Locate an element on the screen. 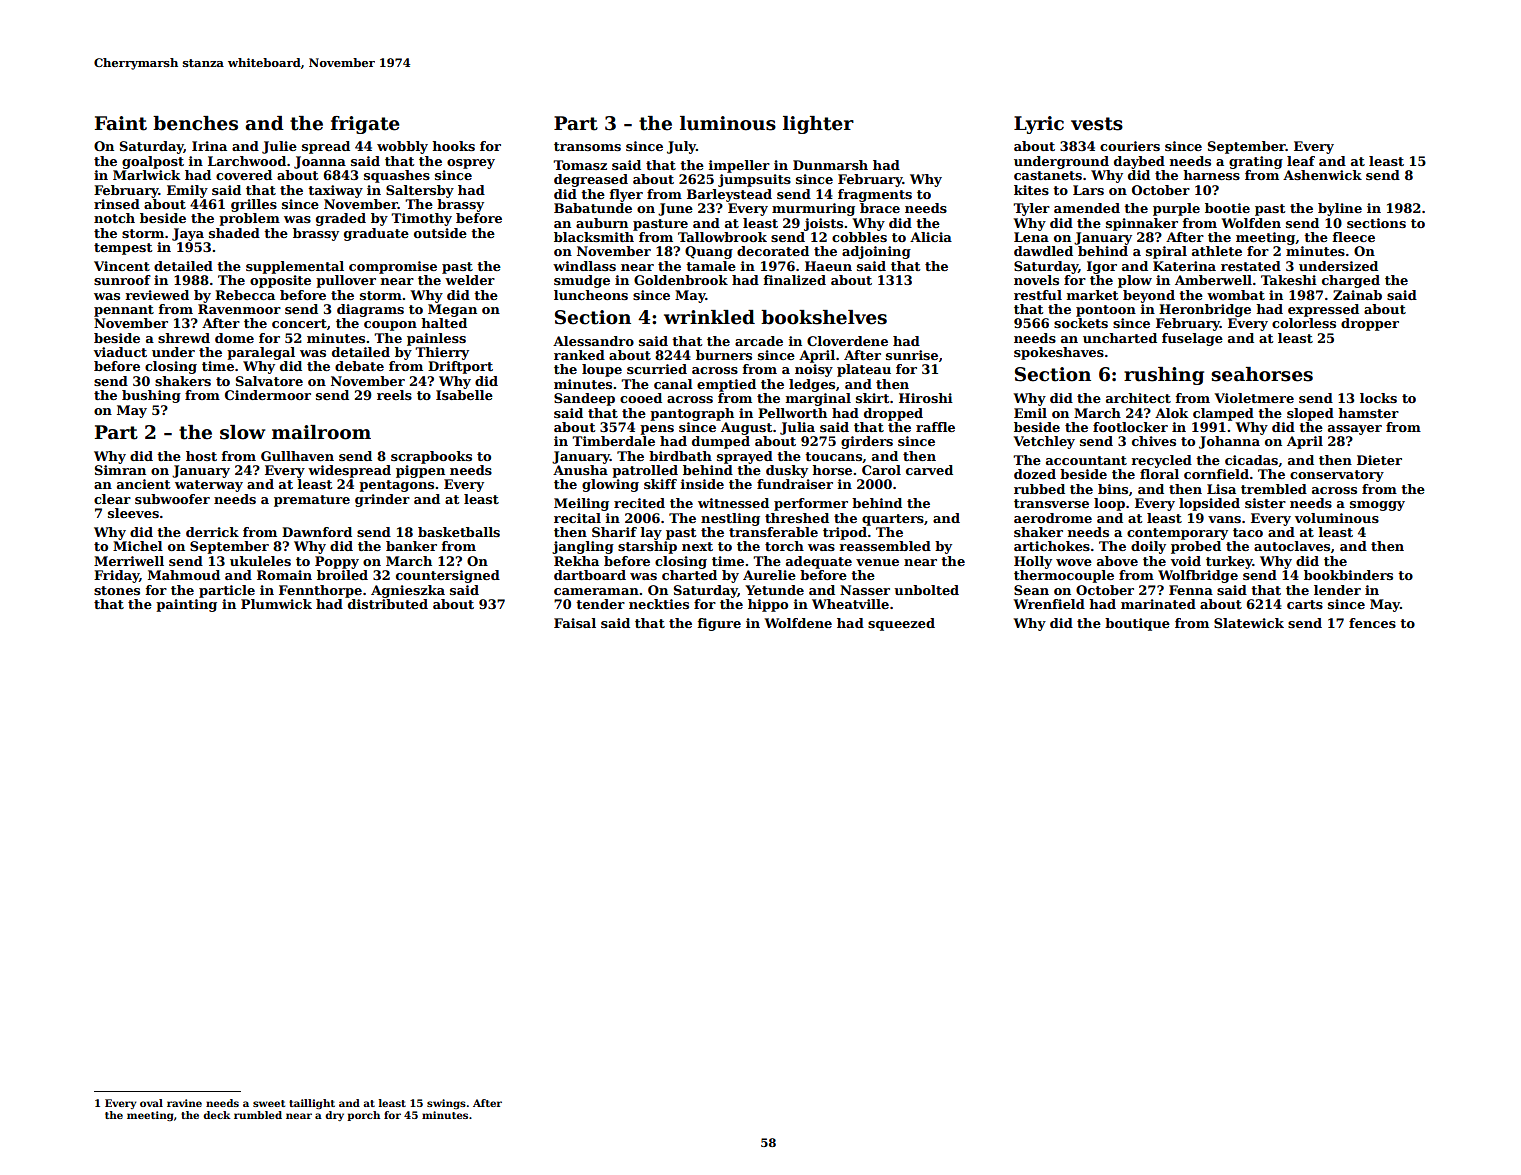 The height and width of the screenshot is (1175, 1521). swings is located at coordinates (446, 1104).
